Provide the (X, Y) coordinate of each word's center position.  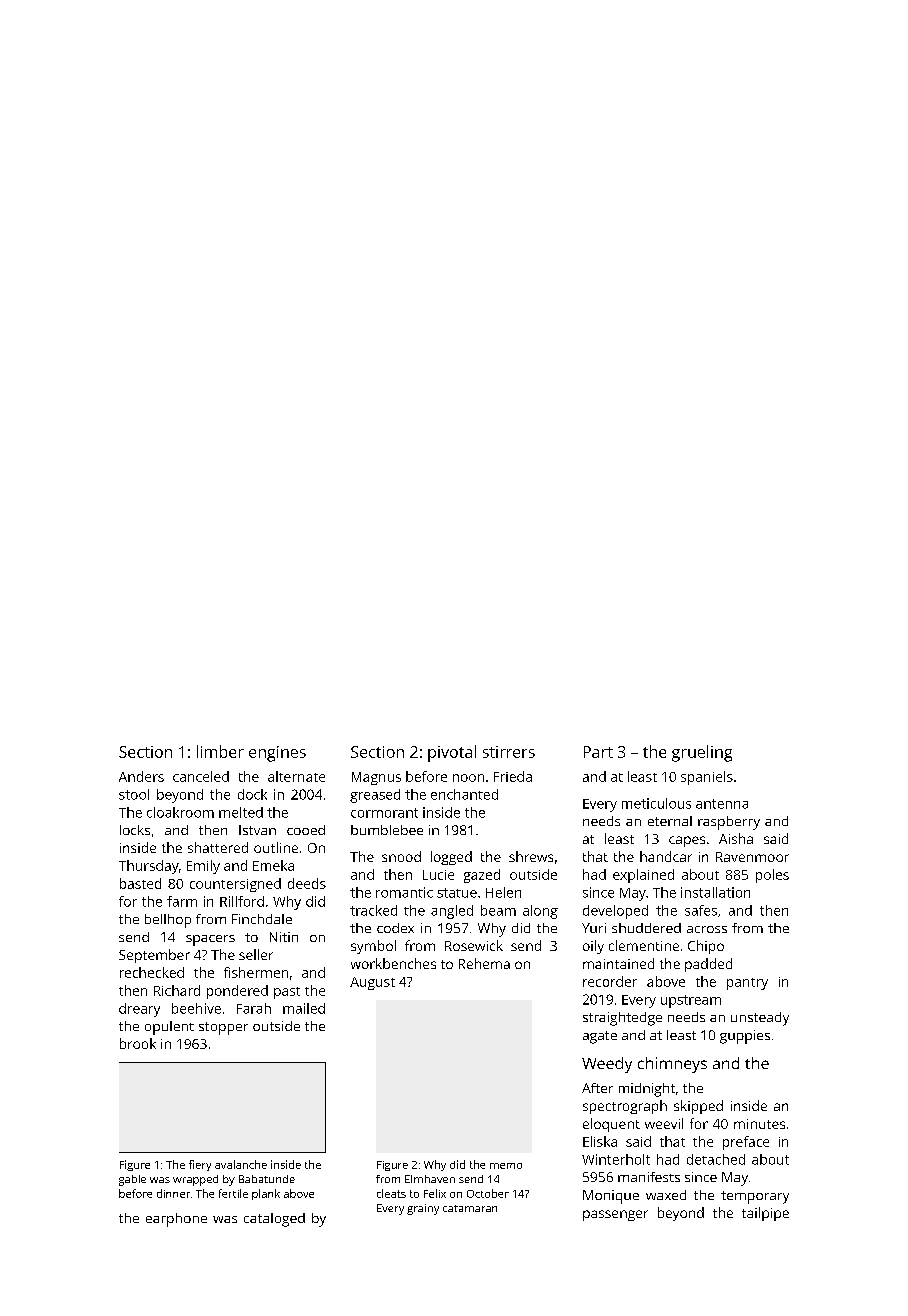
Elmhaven (430, 1179)
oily (593, 947)
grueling (702, 753)
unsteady (760, 1019)
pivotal (452, 753)
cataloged (274, 1220)
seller (256, 954)
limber (220, 751)
